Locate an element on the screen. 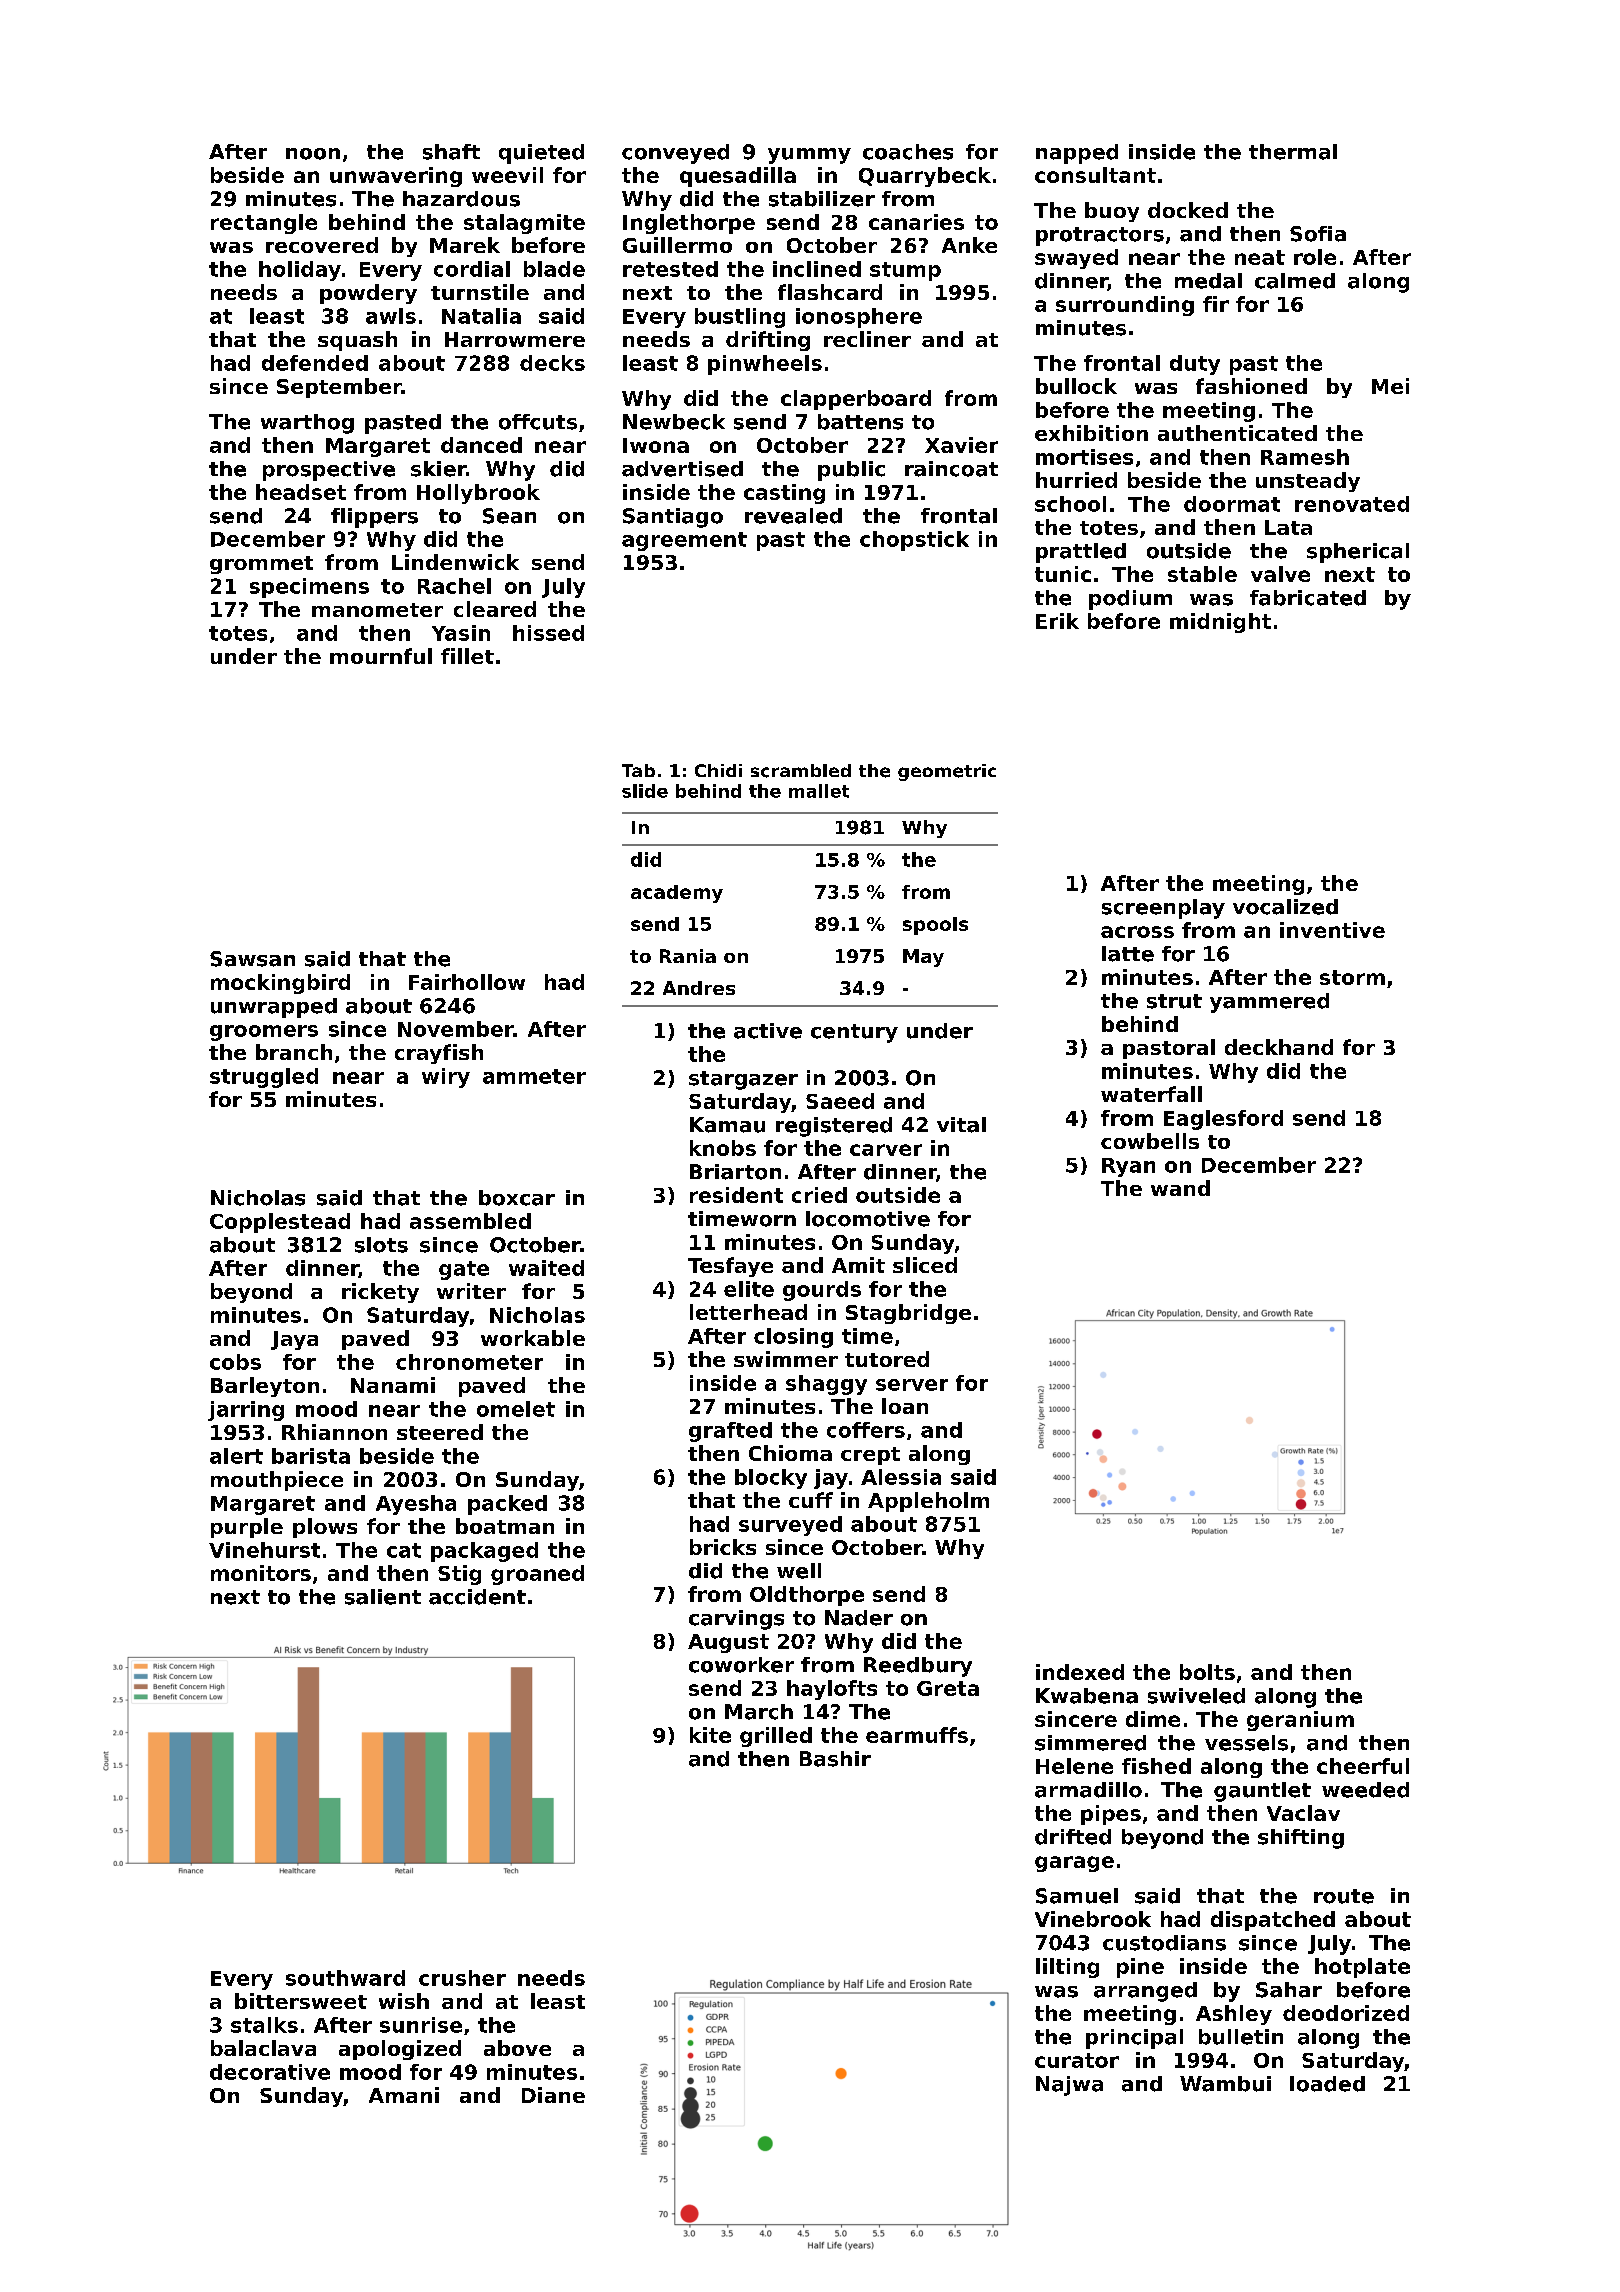 Image resolution: width=1620 pixels, height=2292 pixels. Nanami is located at coordinates (393, 1385).
